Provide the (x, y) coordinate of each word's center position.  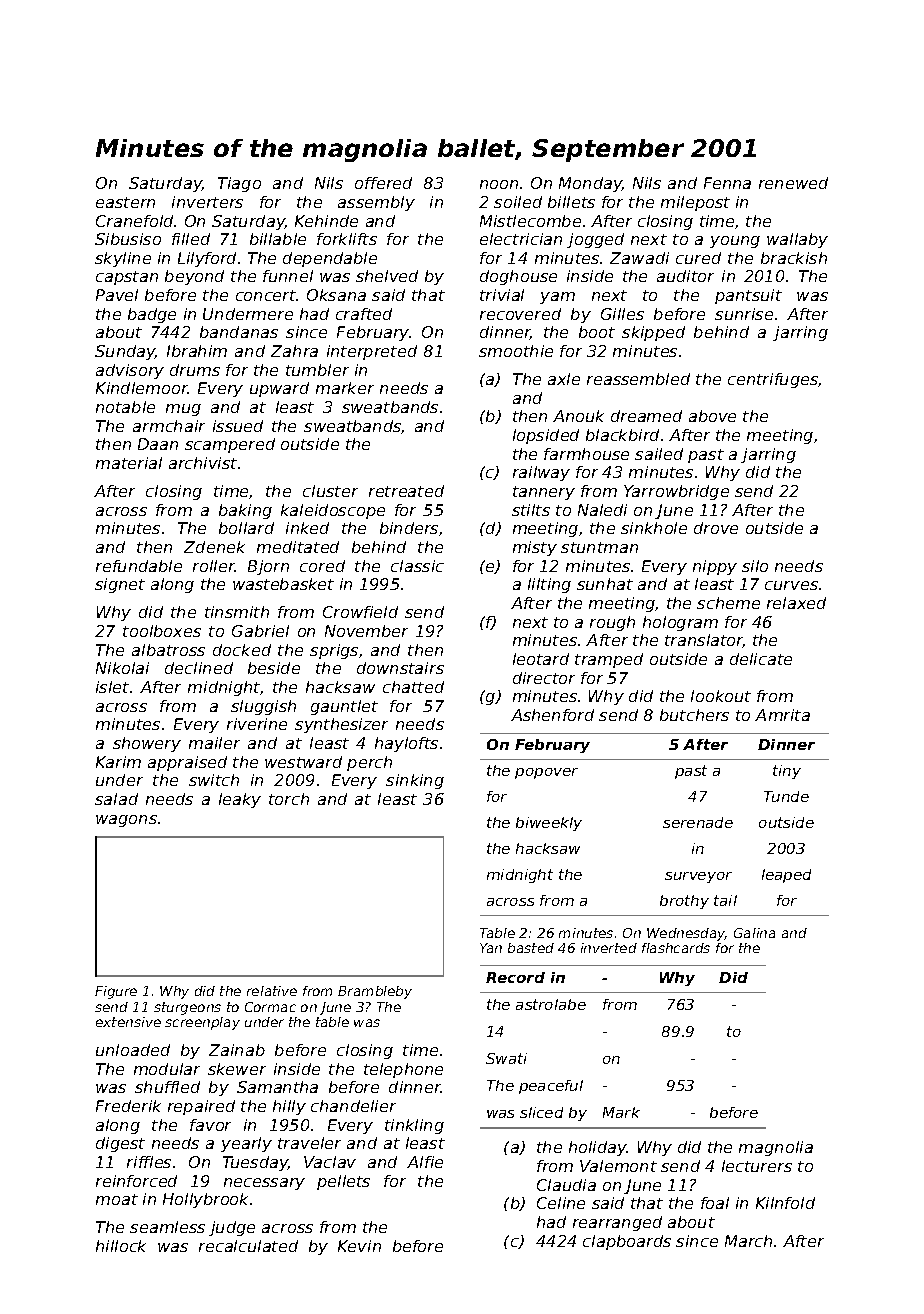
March (748, 1241)
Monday (590, 184)
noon (499, 184)
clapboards (627, 1242)
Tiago (239, 184)
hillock (121, 1246)
